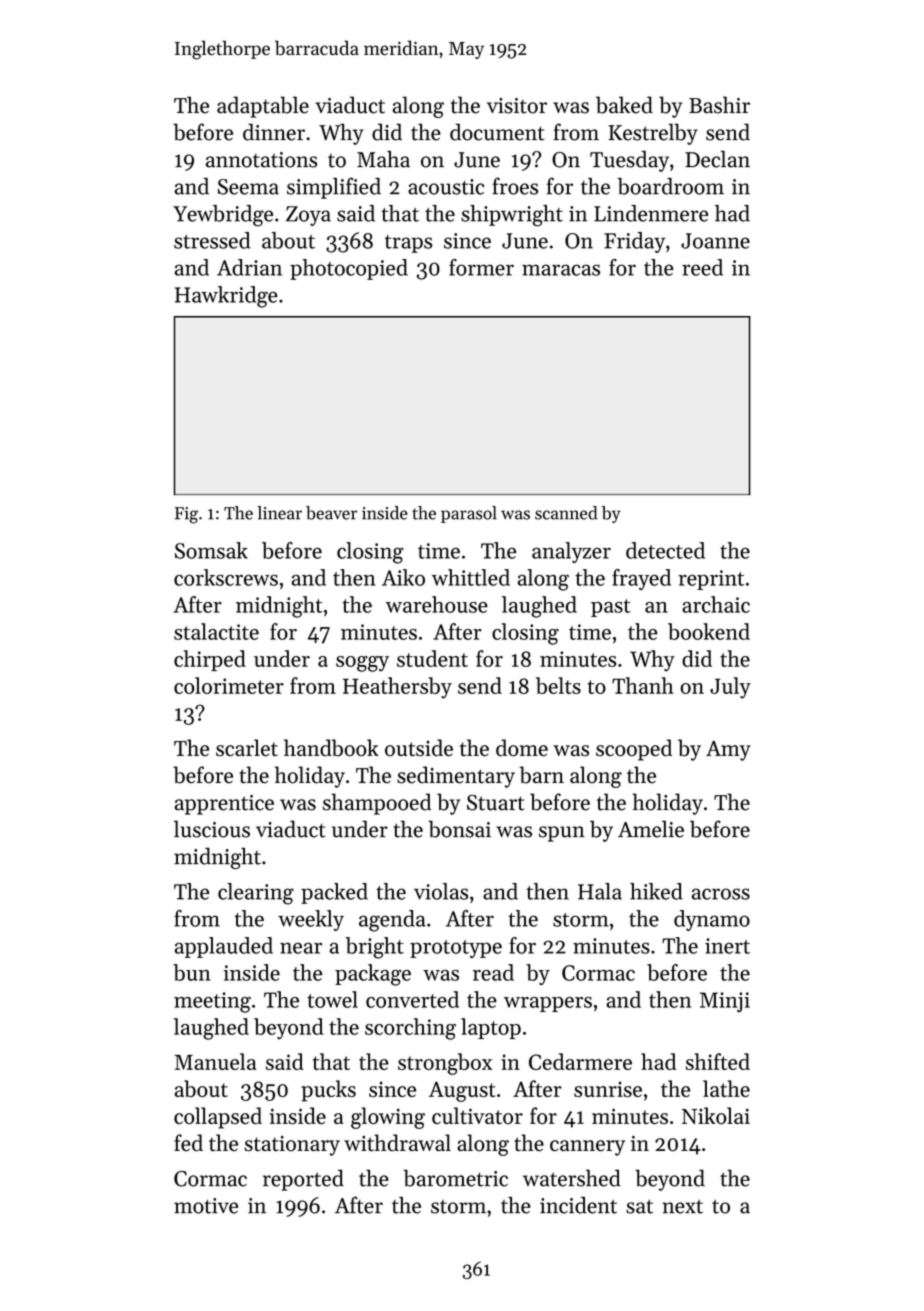 The height and width of the screenshot is (1311, 924). I want to click on reed, so click(702, 267).
